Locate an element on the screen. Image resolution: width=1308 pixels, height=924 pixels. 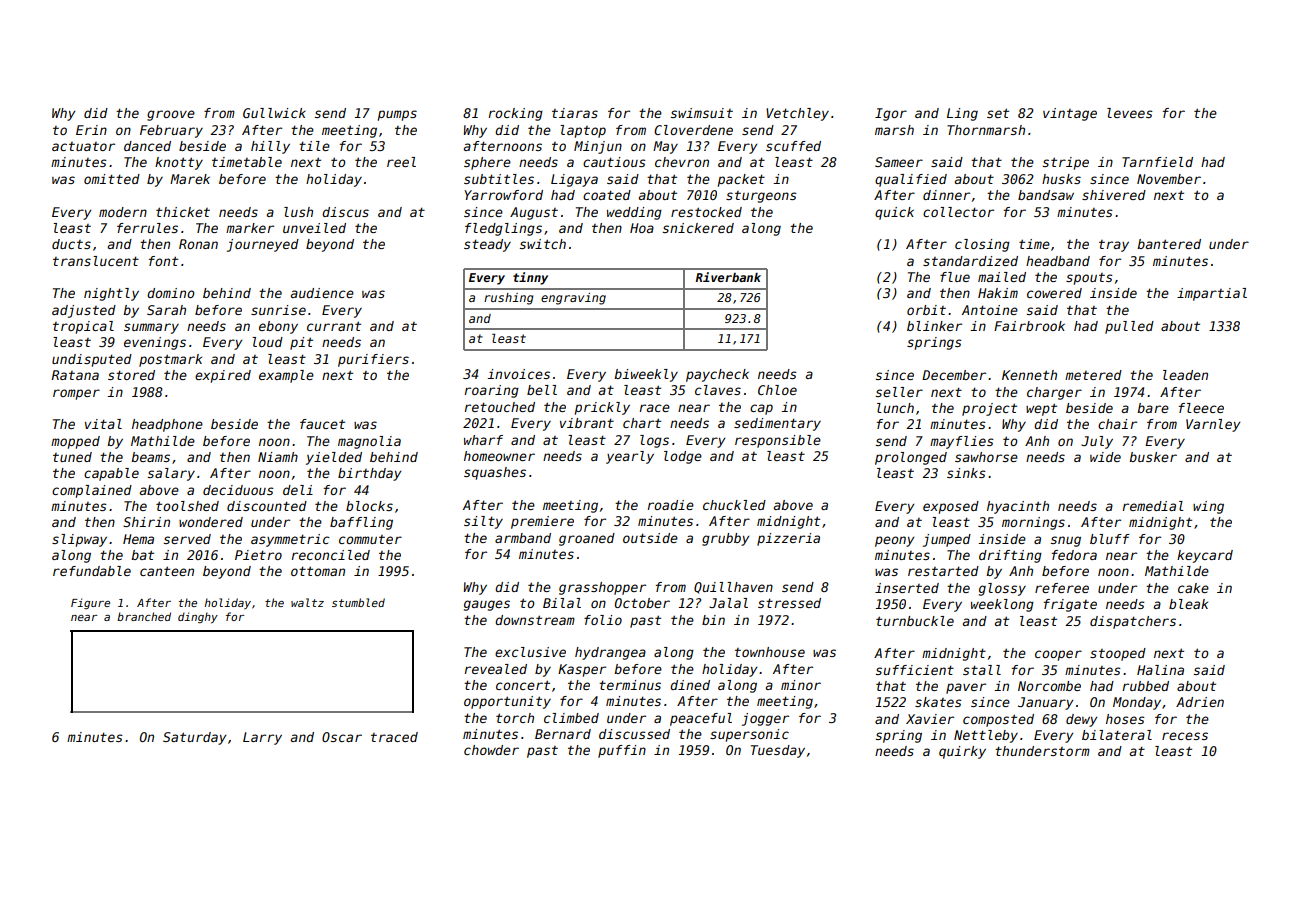
lush is located at coordinates (298, 212).
